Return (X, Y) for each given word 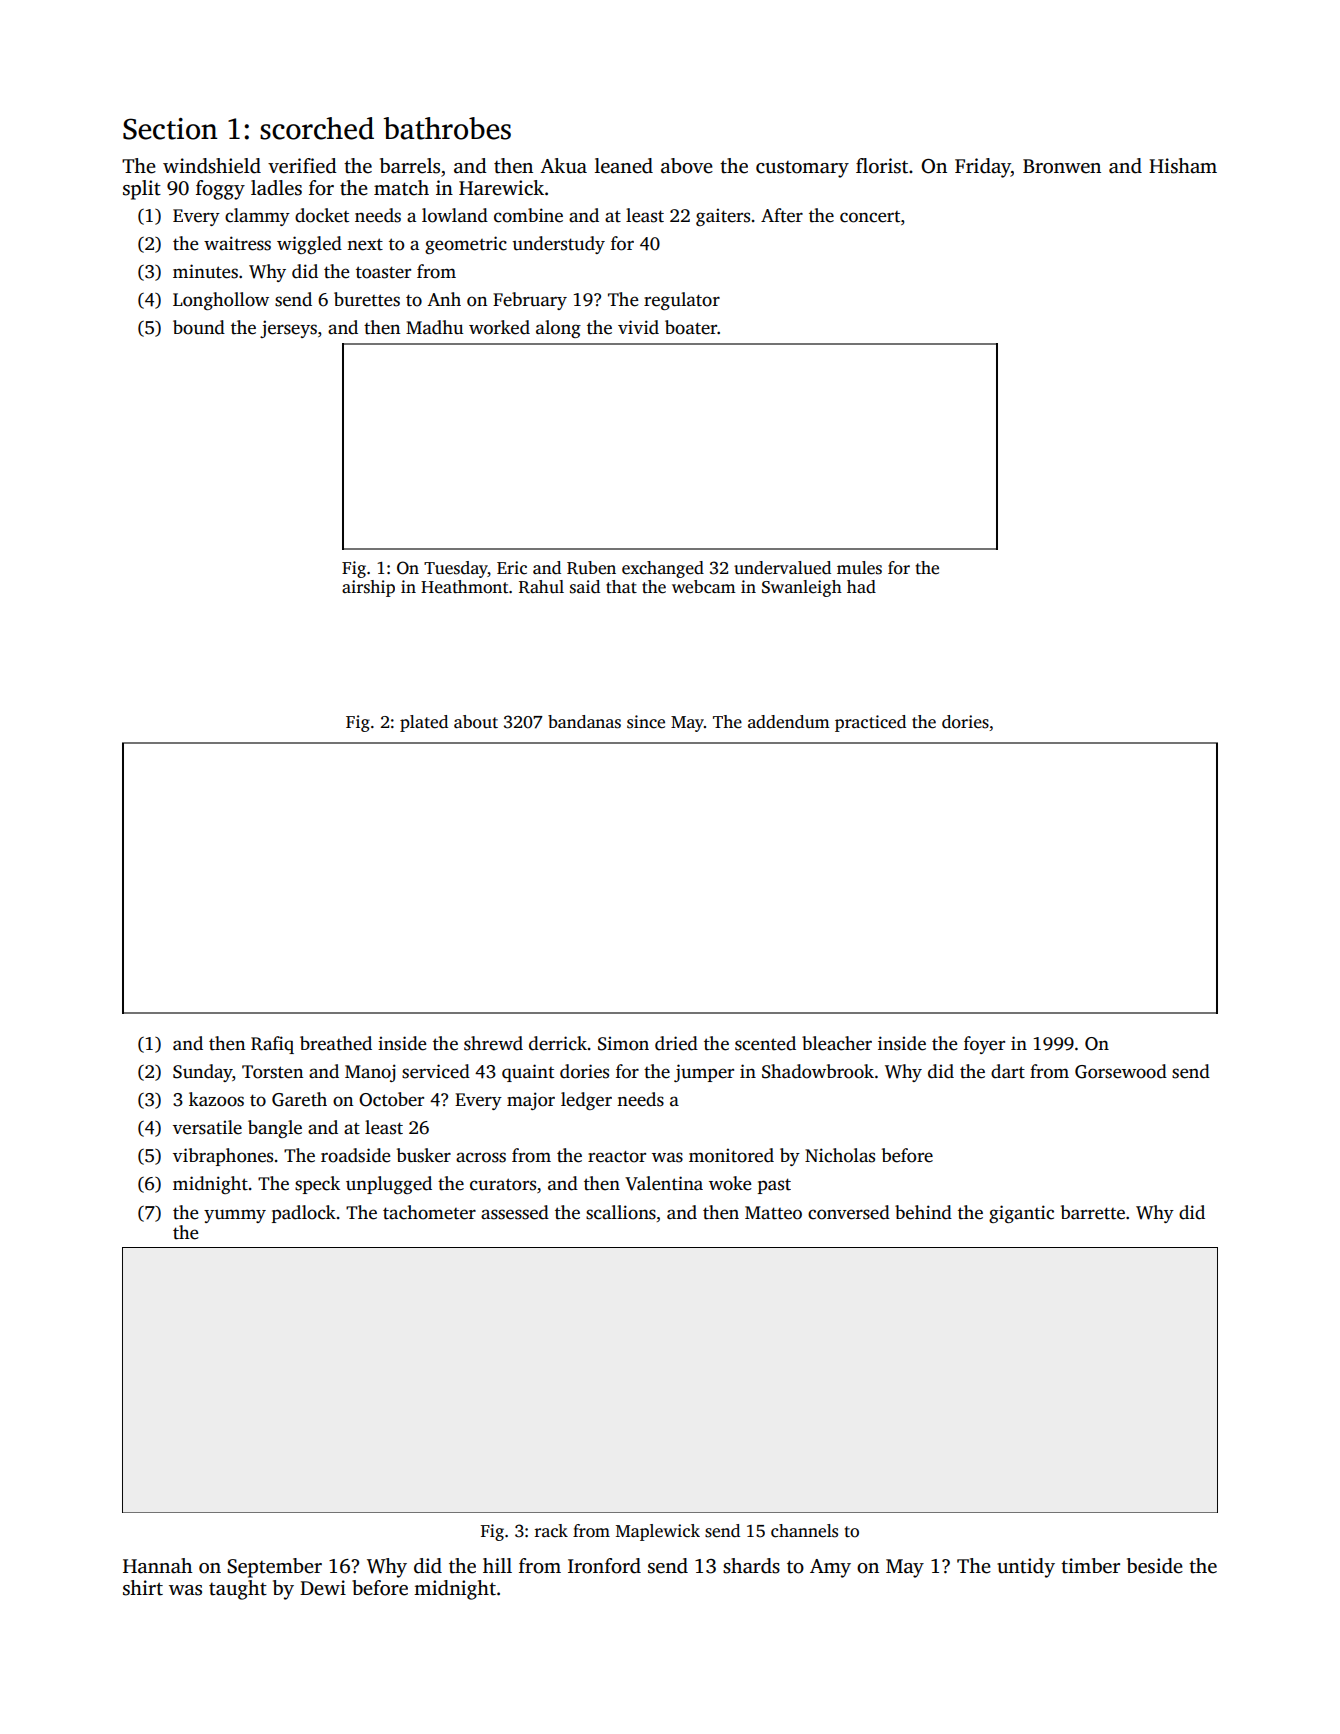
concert (870, 217)
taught (238, 1590)
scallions (621, 1212)
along (558, 329)
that (621, 586)
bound (199, 327)
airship (368, 588)
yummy (235, 1216)
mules (859, 568)
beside (1155, 1566)
